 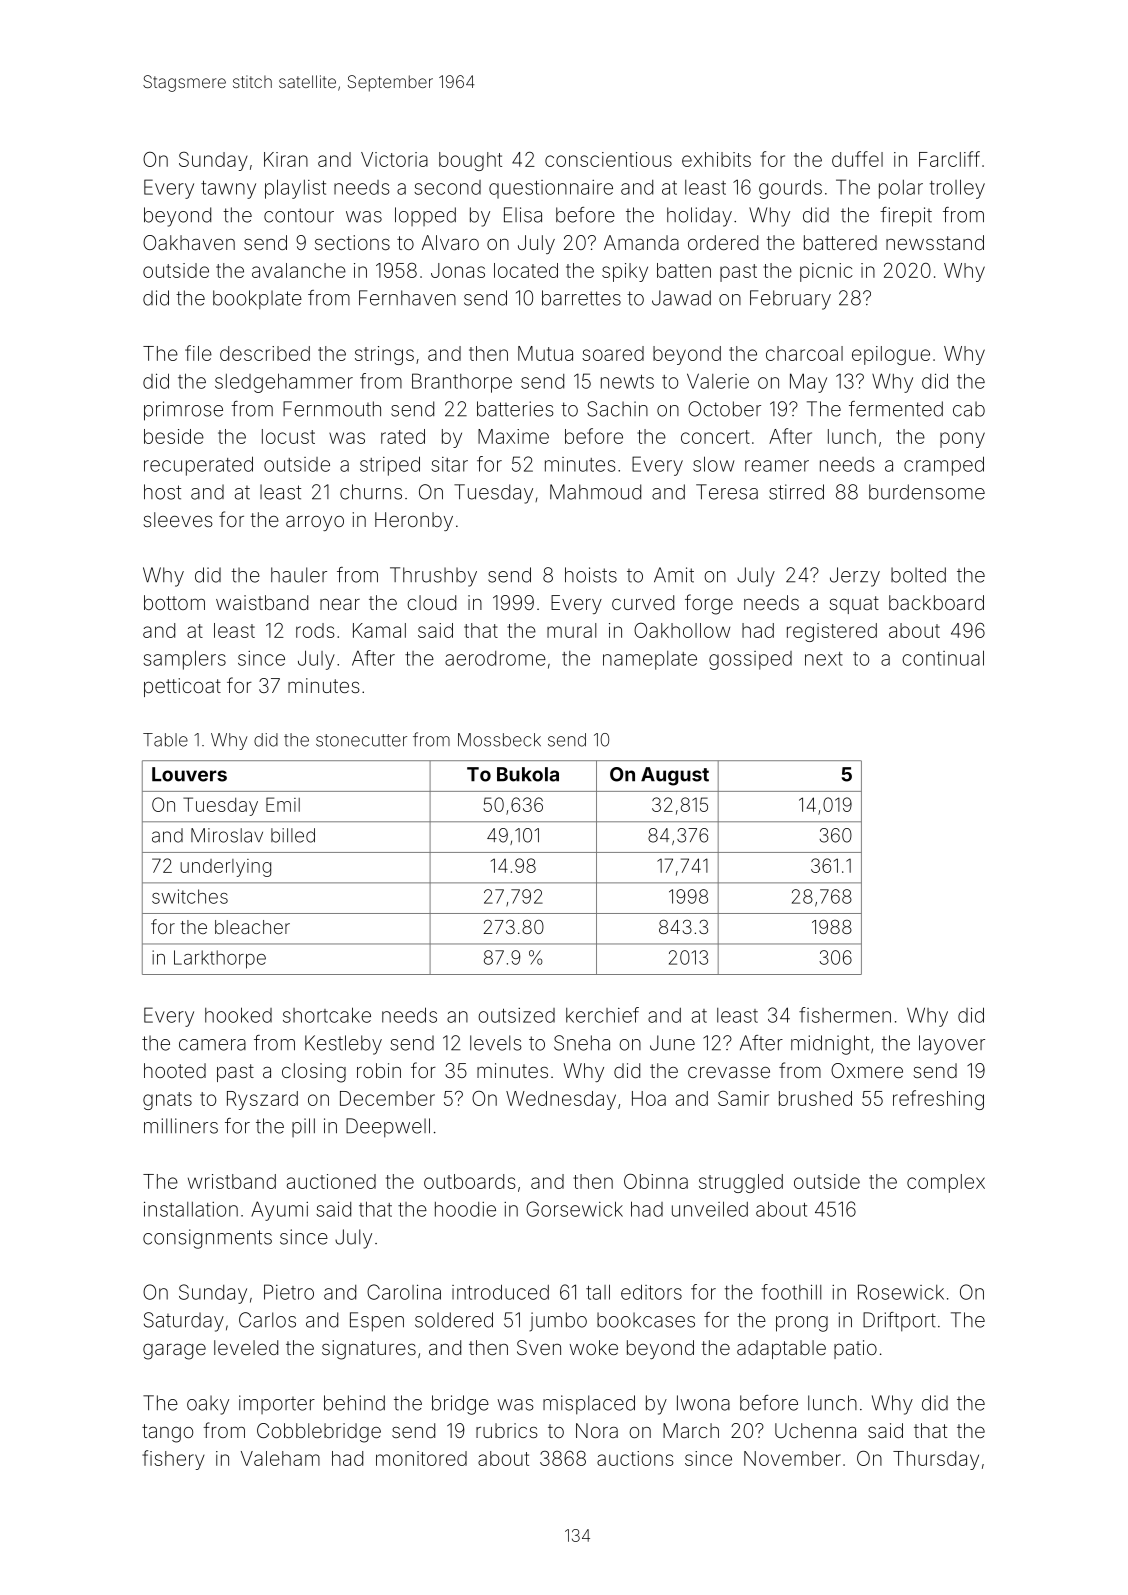 What do you see at coordinates (608, 159) in the screenshot?
I see `conscientious` at bounding box center [608, 159].
